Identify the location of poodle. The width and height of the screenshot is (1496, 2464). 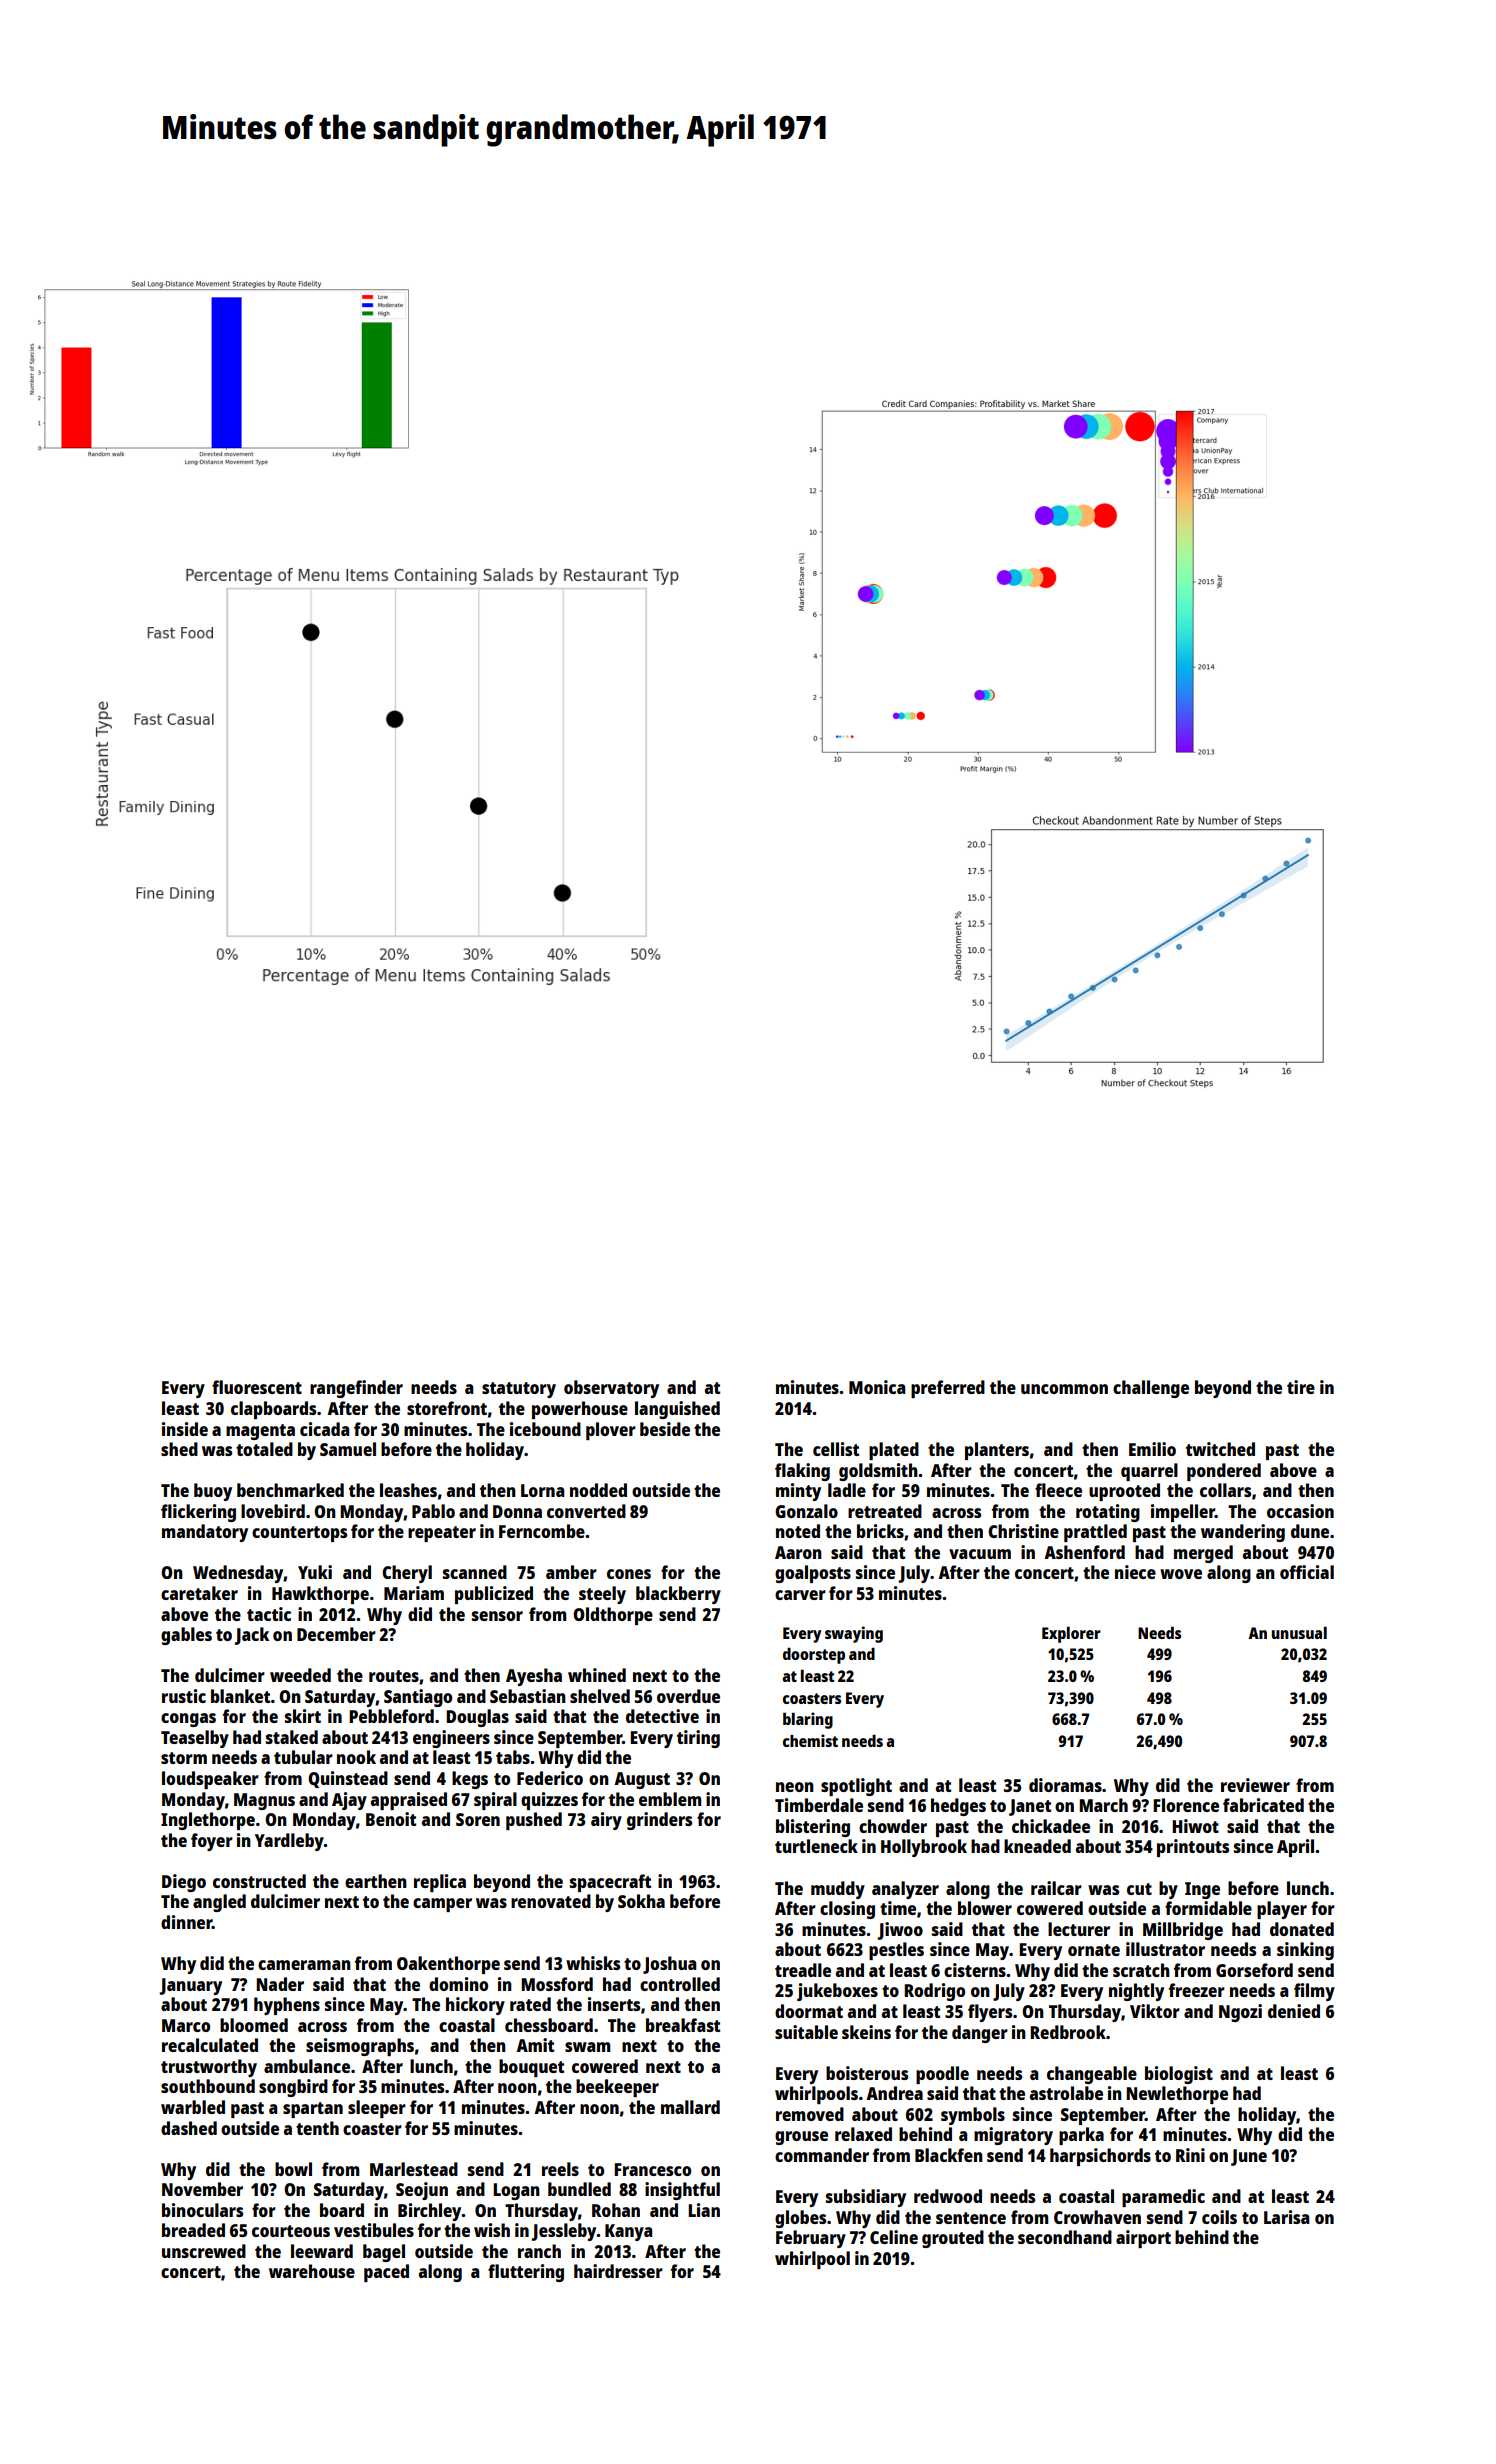
(942, 2075).
